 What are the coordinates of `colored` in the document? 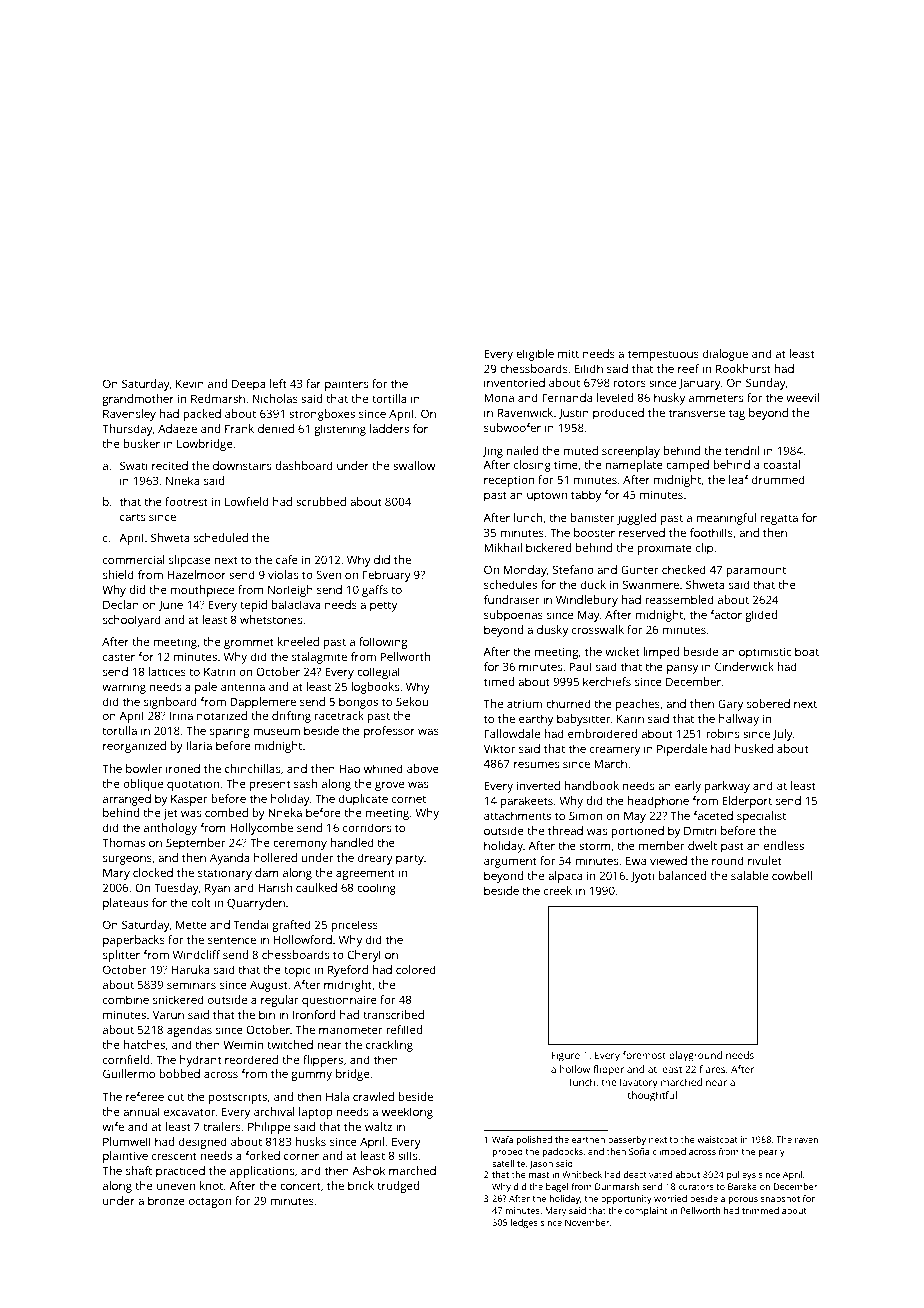 It's located at (416, 969).
